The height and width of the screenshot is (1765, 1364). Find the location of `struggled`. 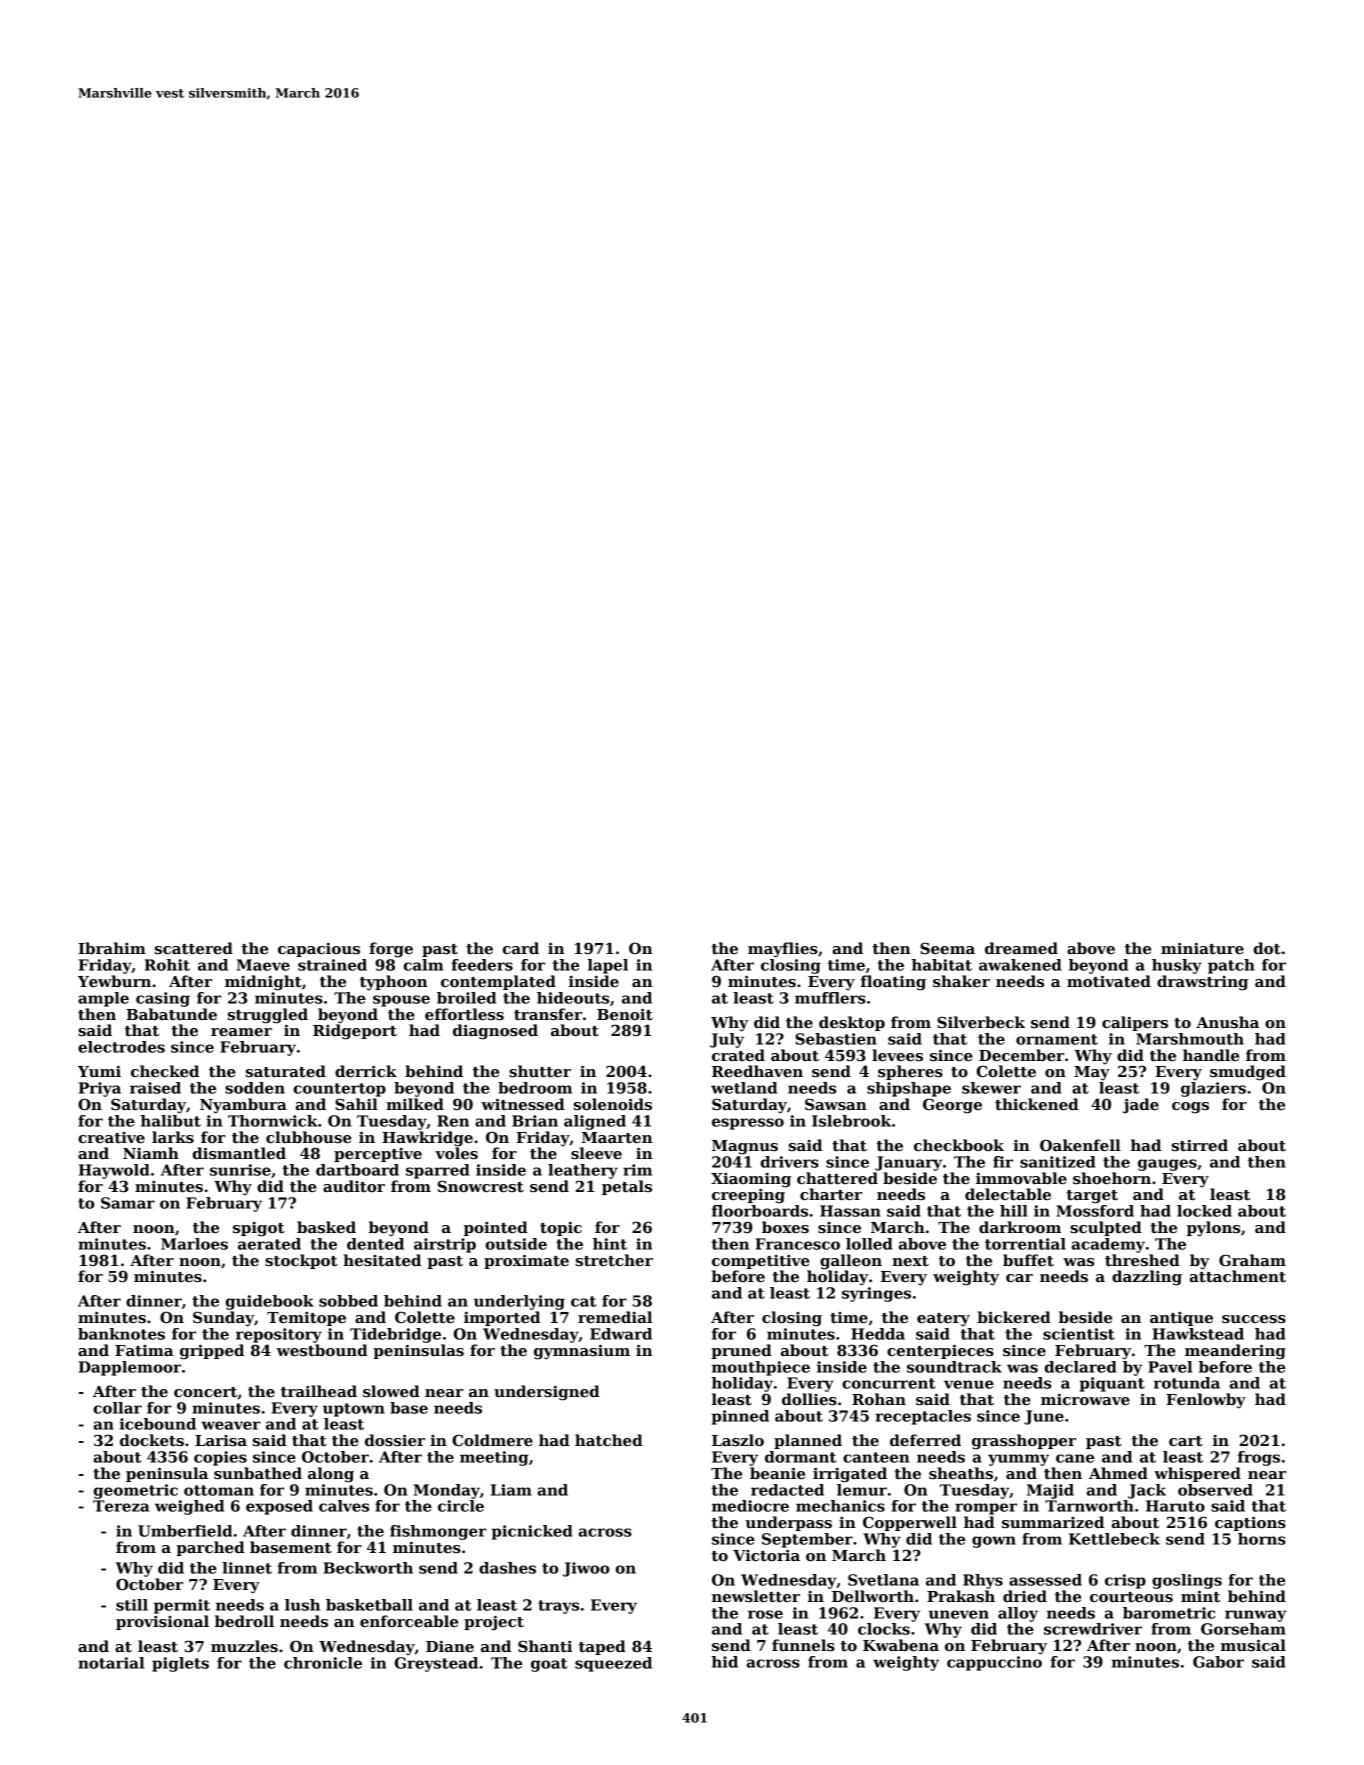

struggled is located at coordinates (268, 1016).
